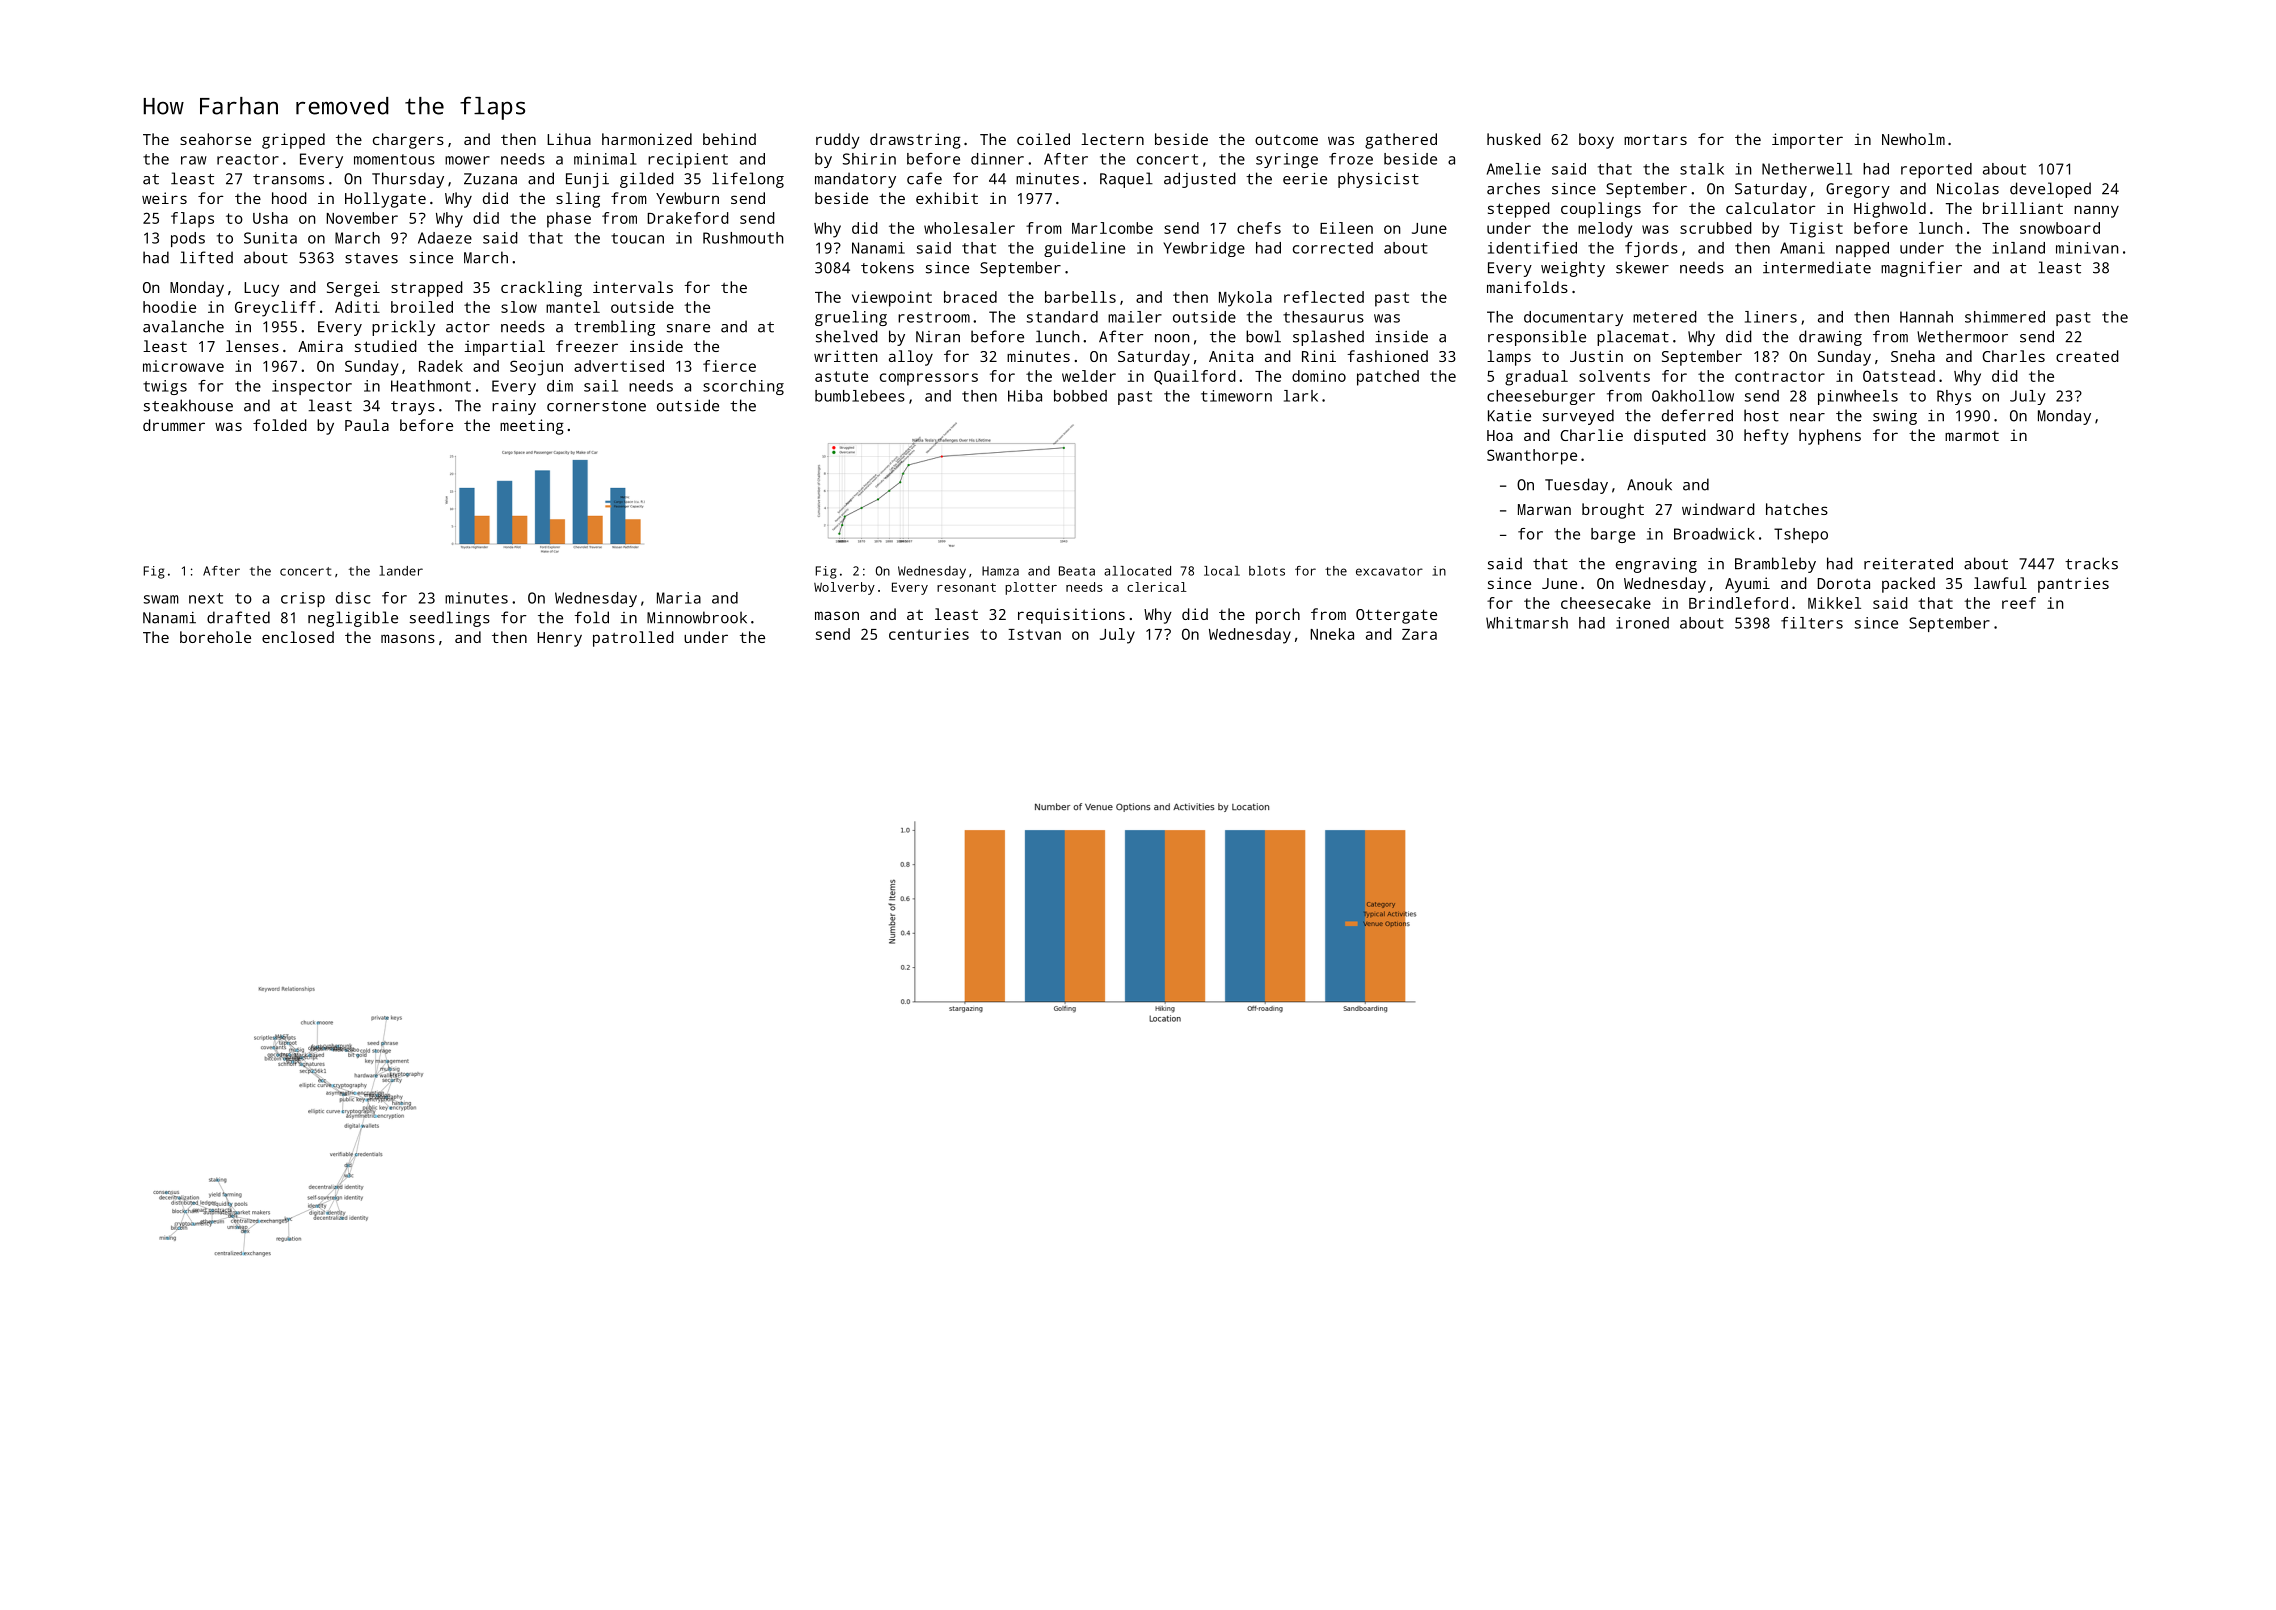 The image size is (2276, 1610). I want to click on seahorse, so click(215, 139).
